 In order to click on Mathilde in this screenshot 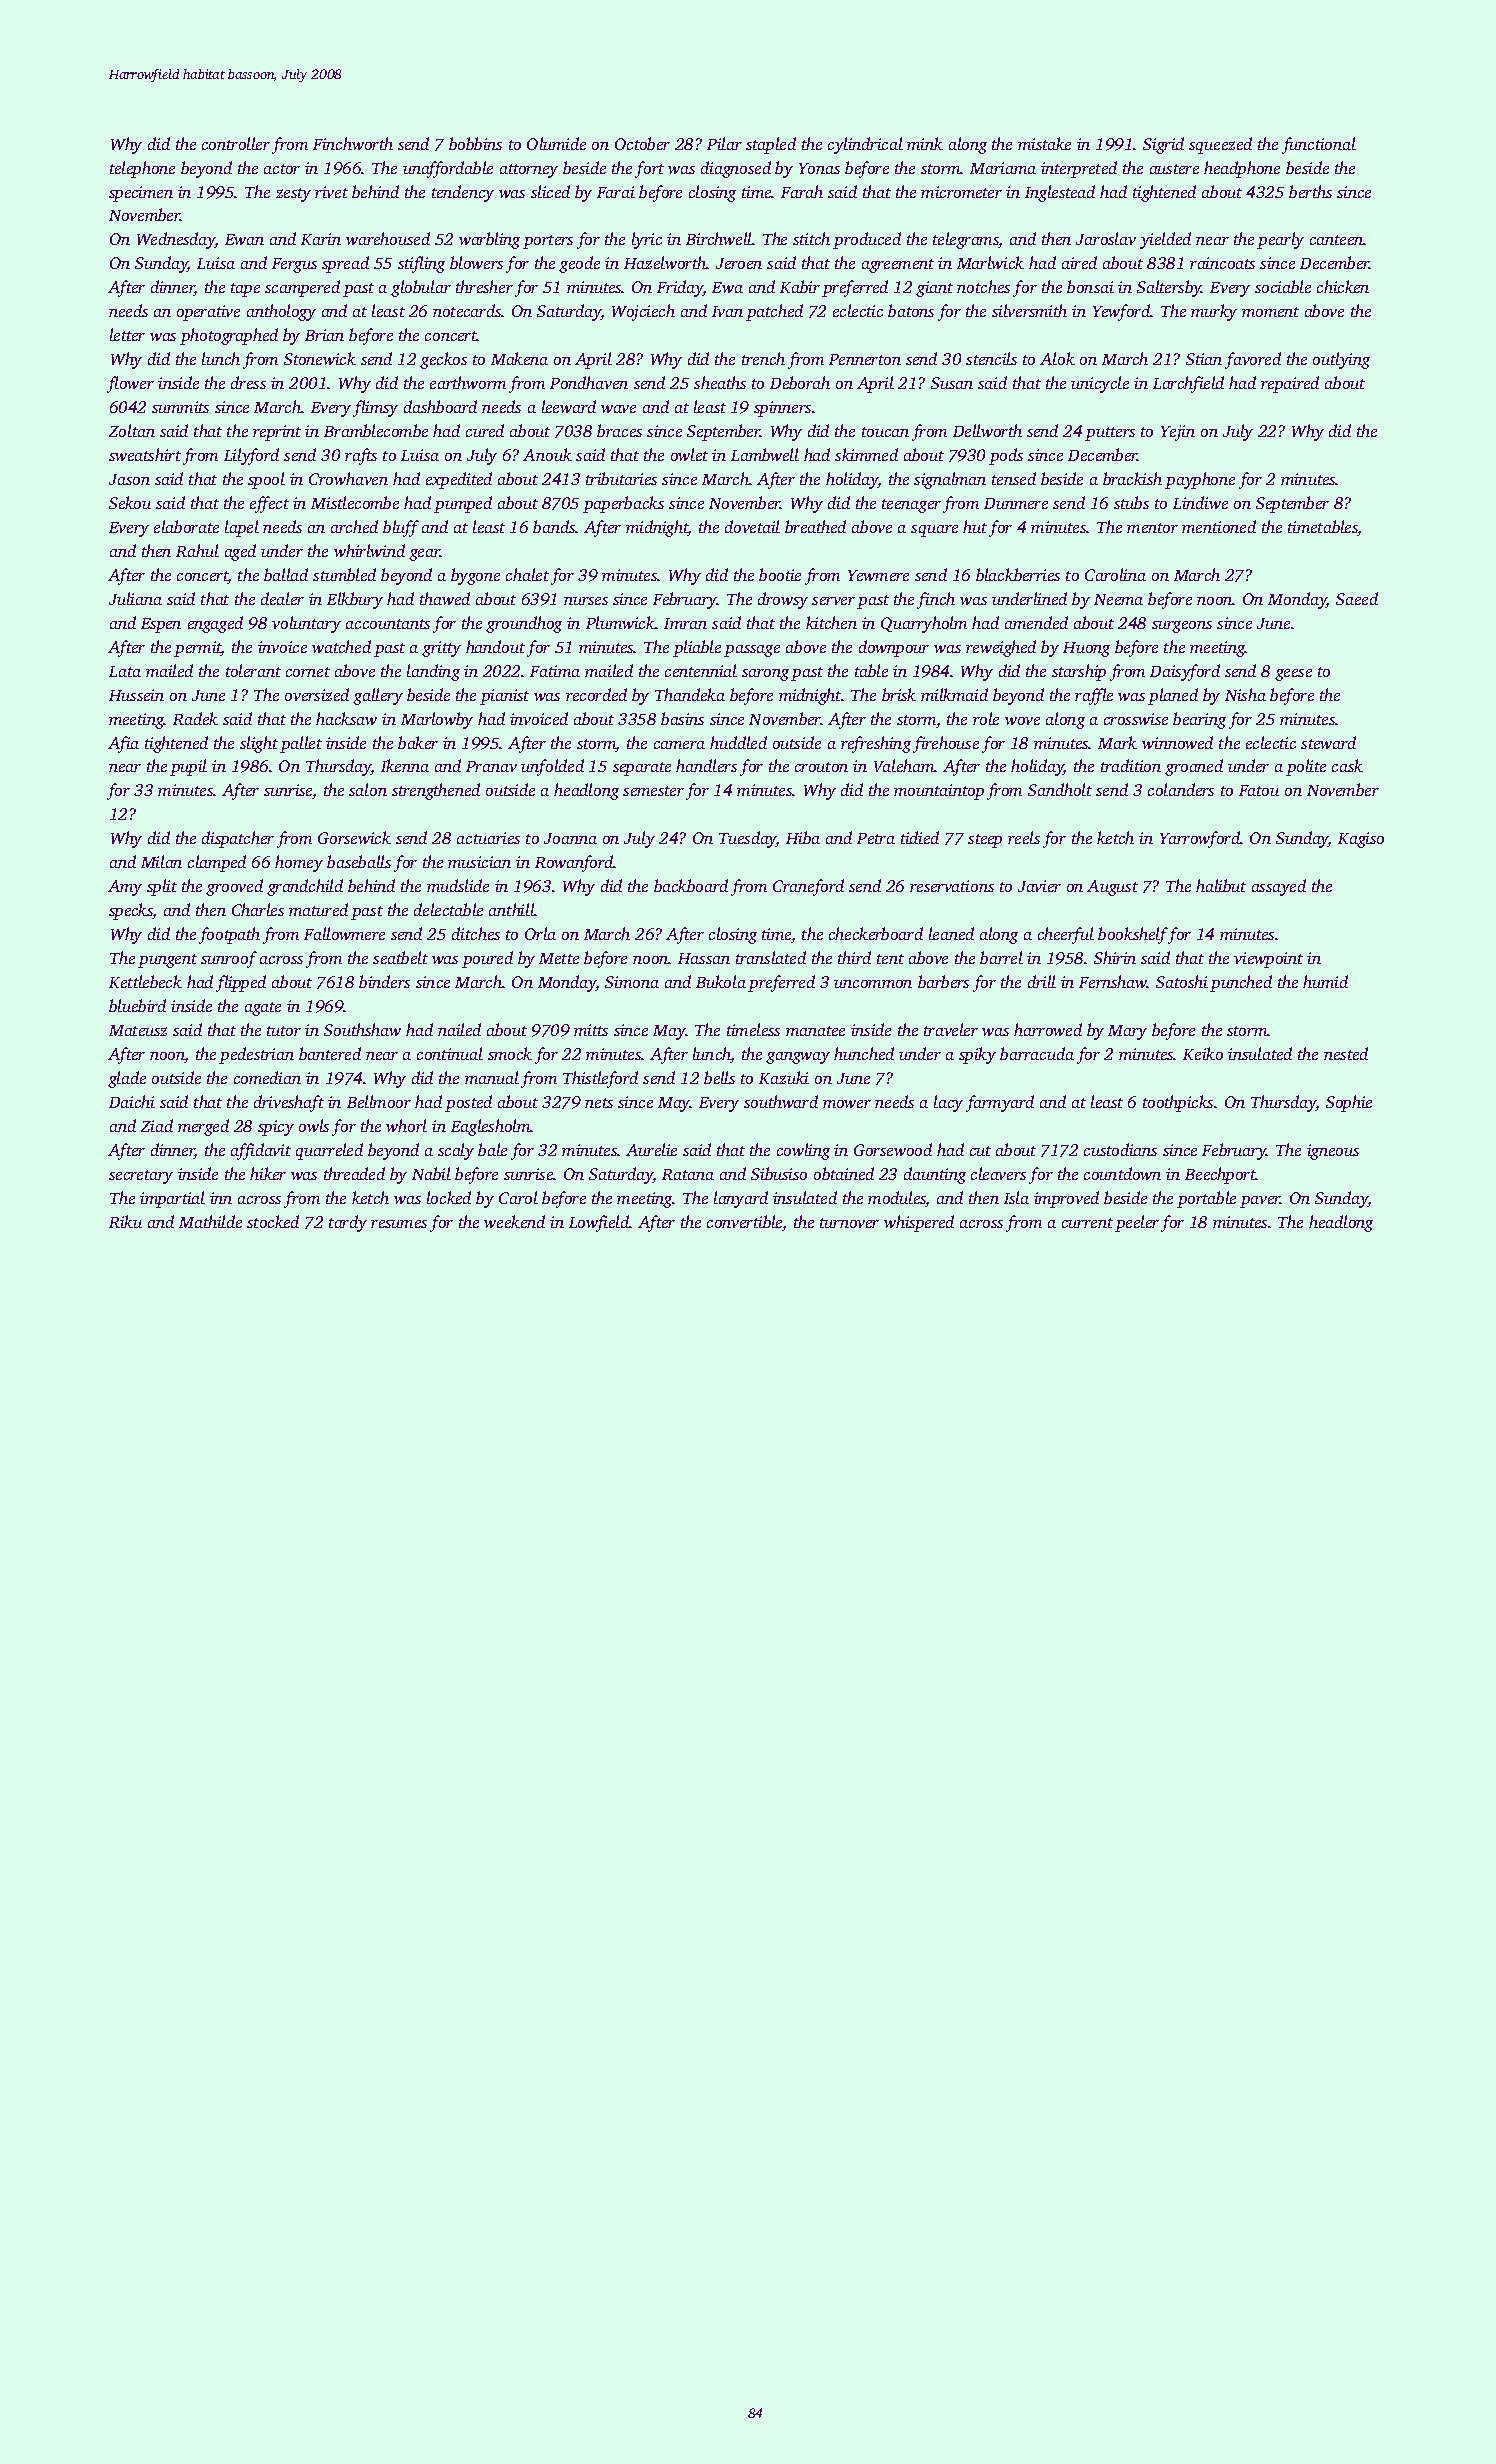, I will do `click(210, 1221)`.
